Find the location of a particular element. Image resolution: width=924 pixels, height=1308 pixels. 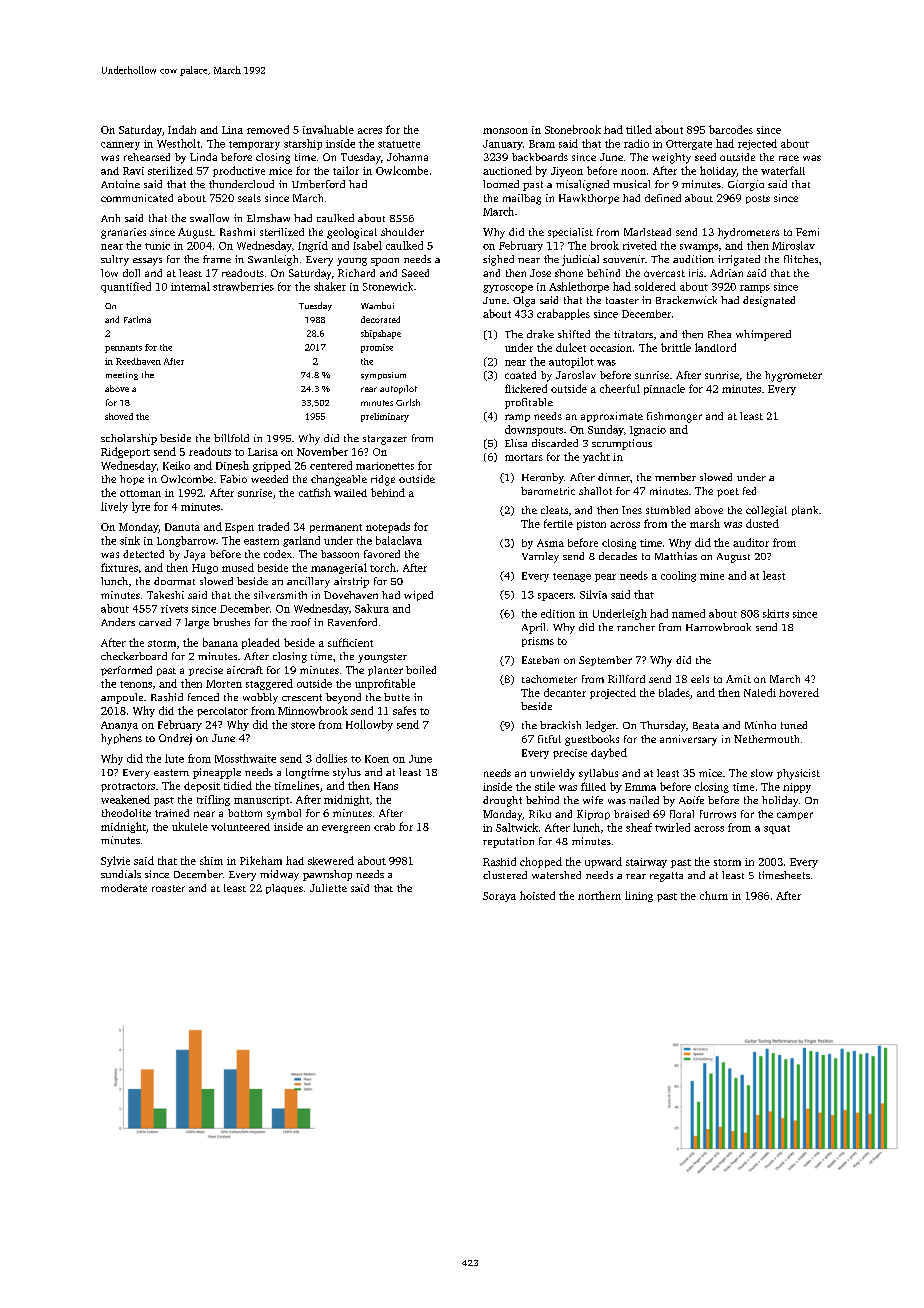

roaster is located at coordinates (168, 888).
